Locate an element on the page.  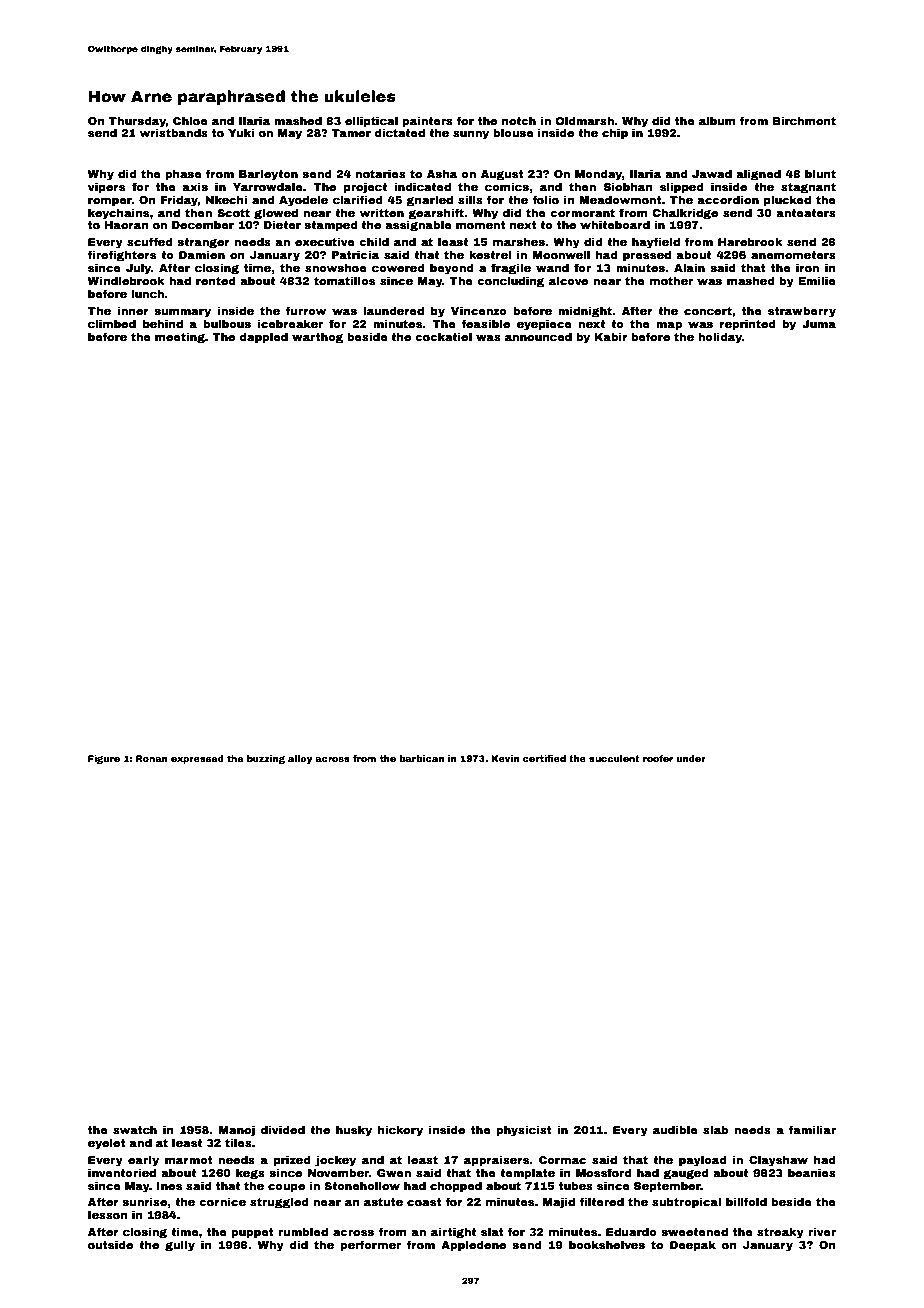
Kevin is located at coordinates (505, 758).
